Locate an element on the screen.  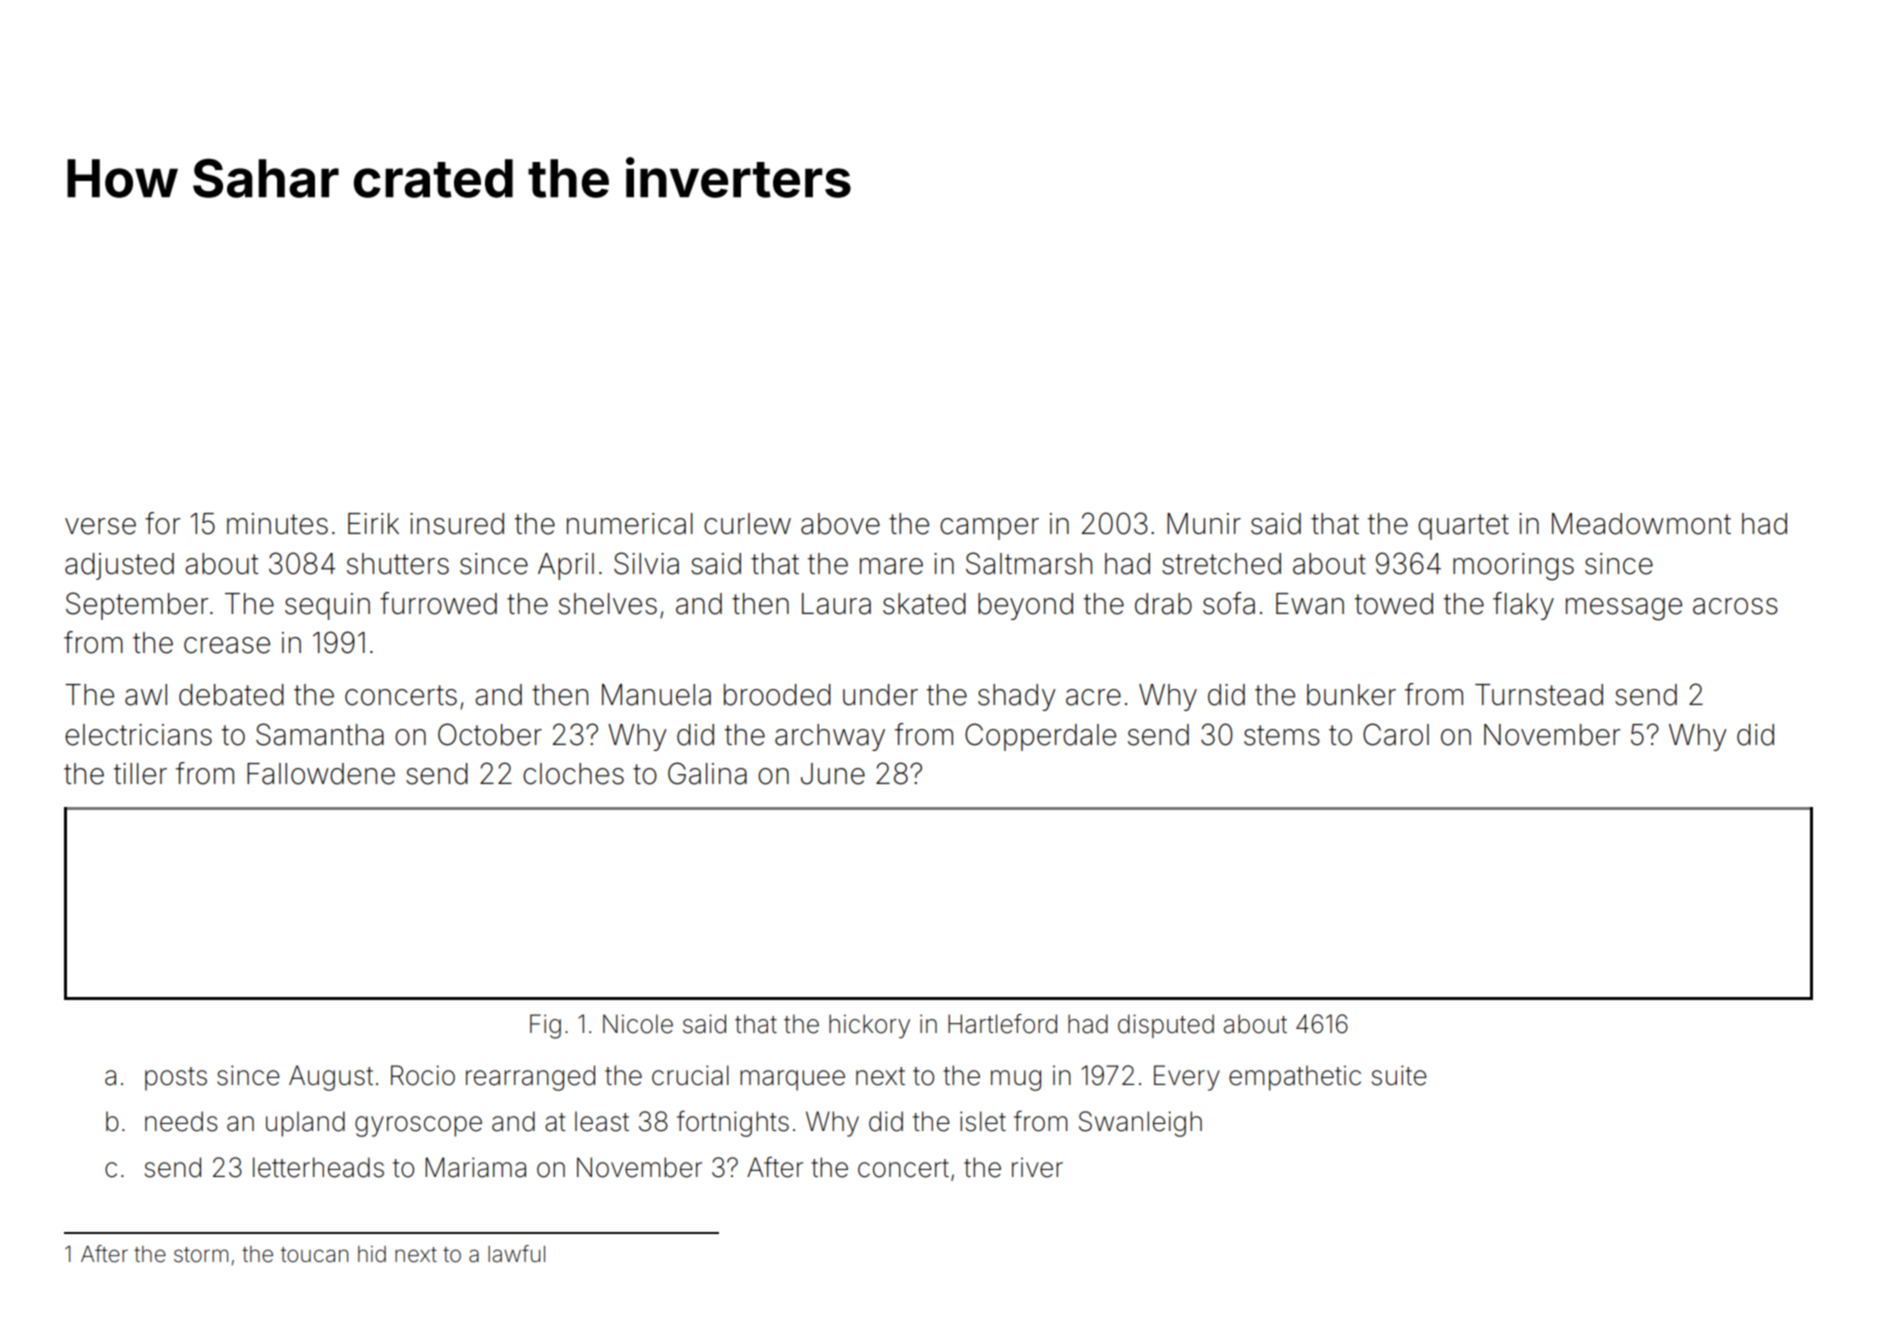
toucan is located at coordinates (314, 1254).
